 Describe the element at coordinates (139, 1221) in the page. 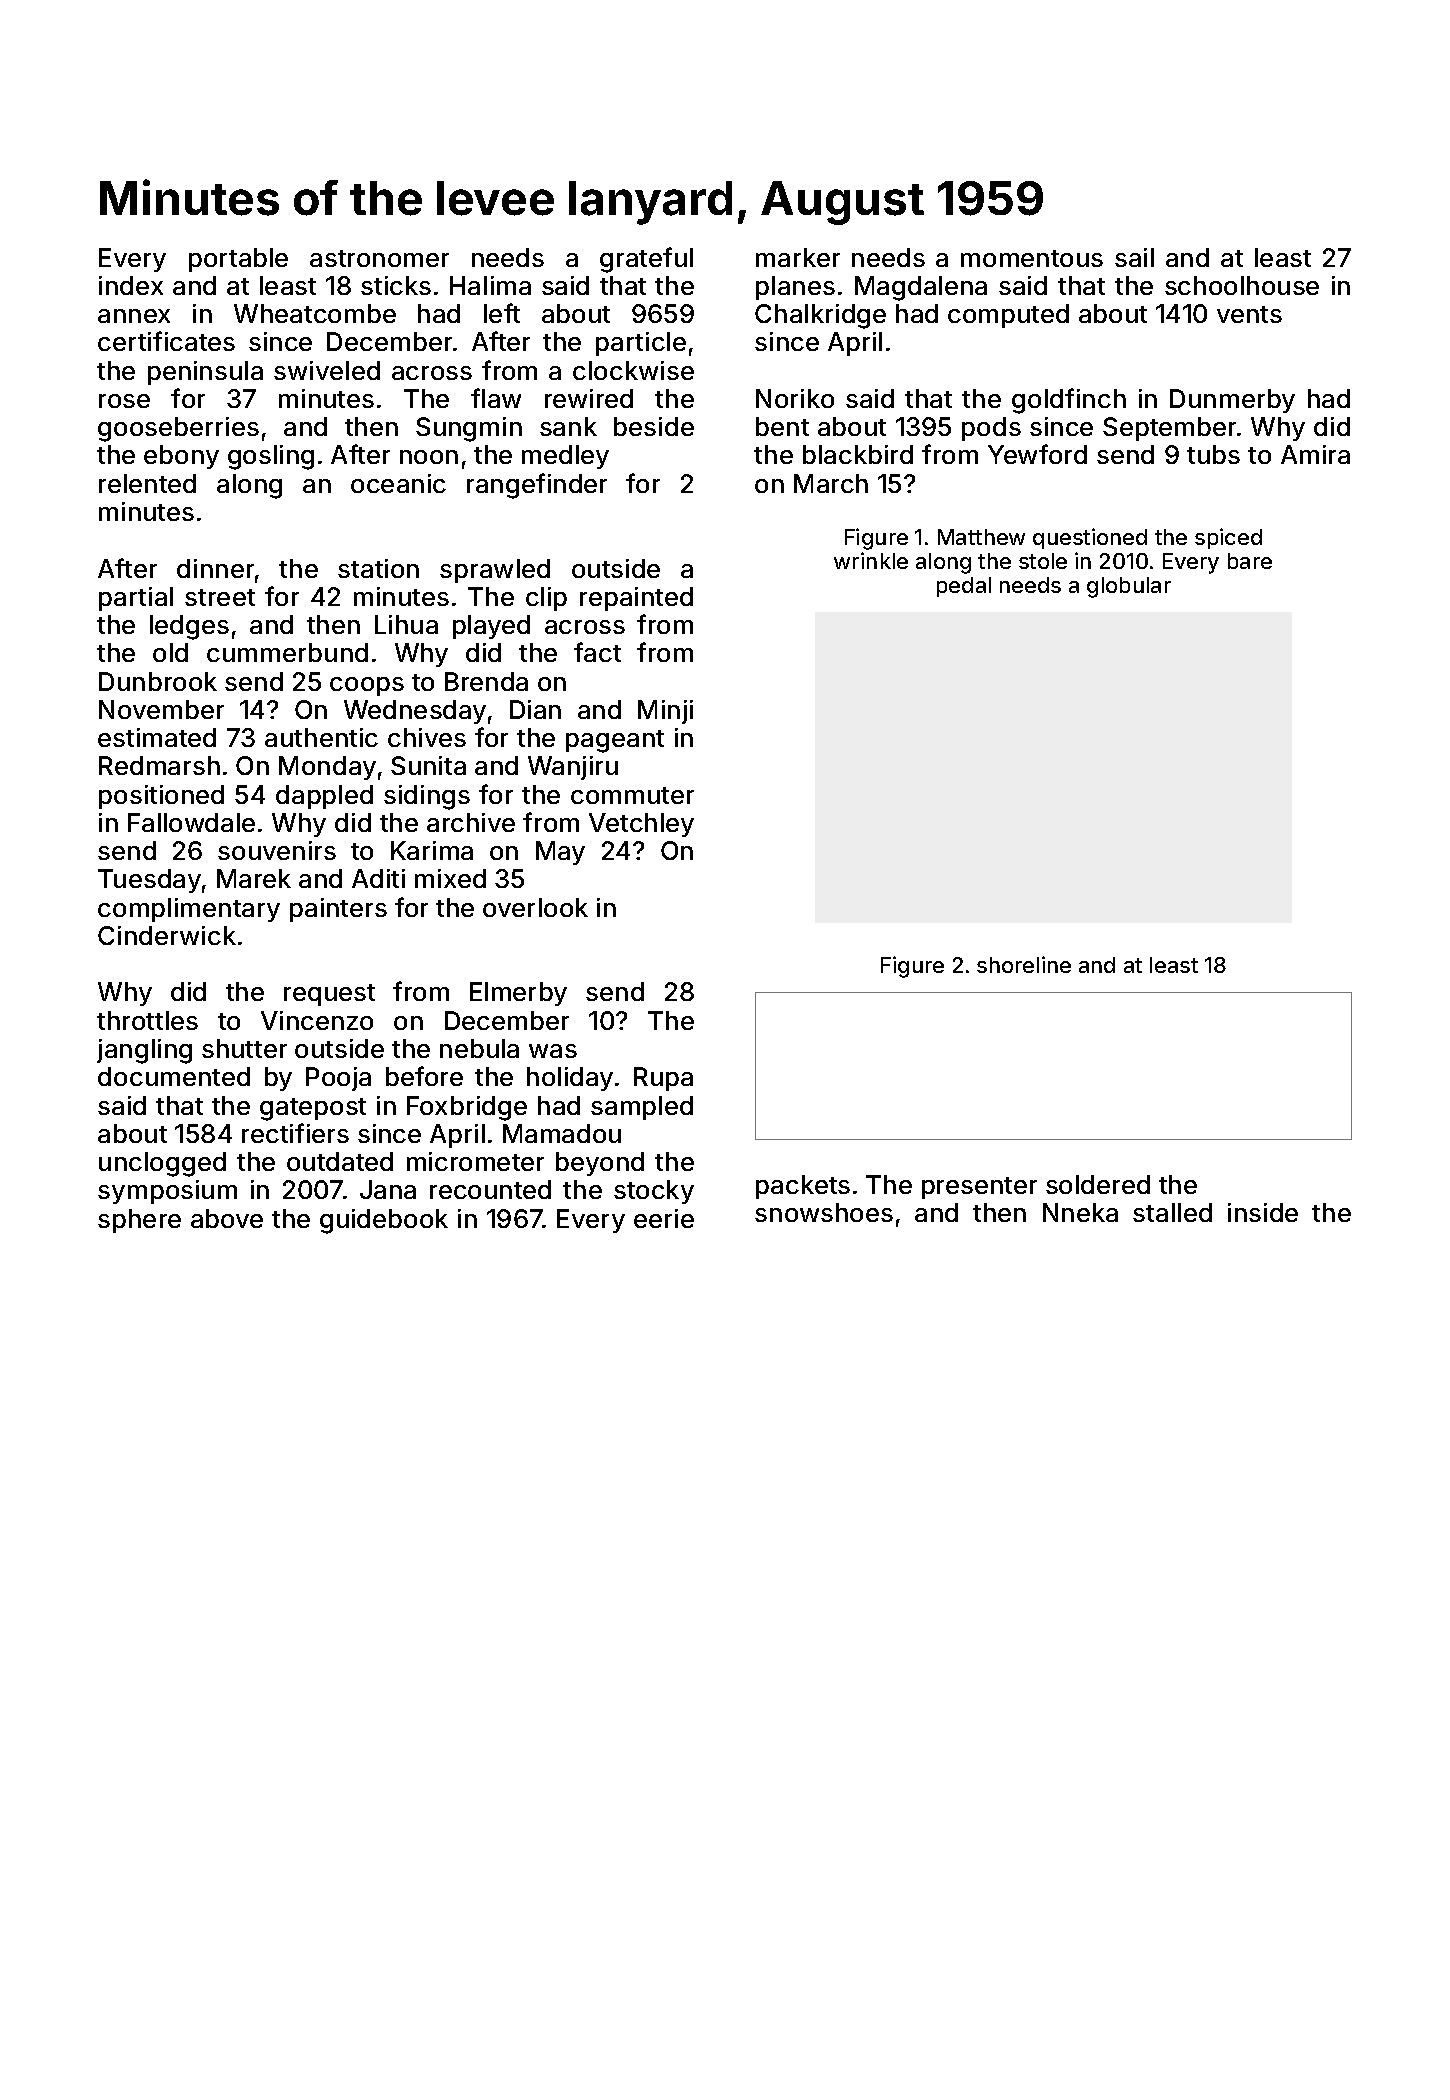

I see `sphere` at that location.
